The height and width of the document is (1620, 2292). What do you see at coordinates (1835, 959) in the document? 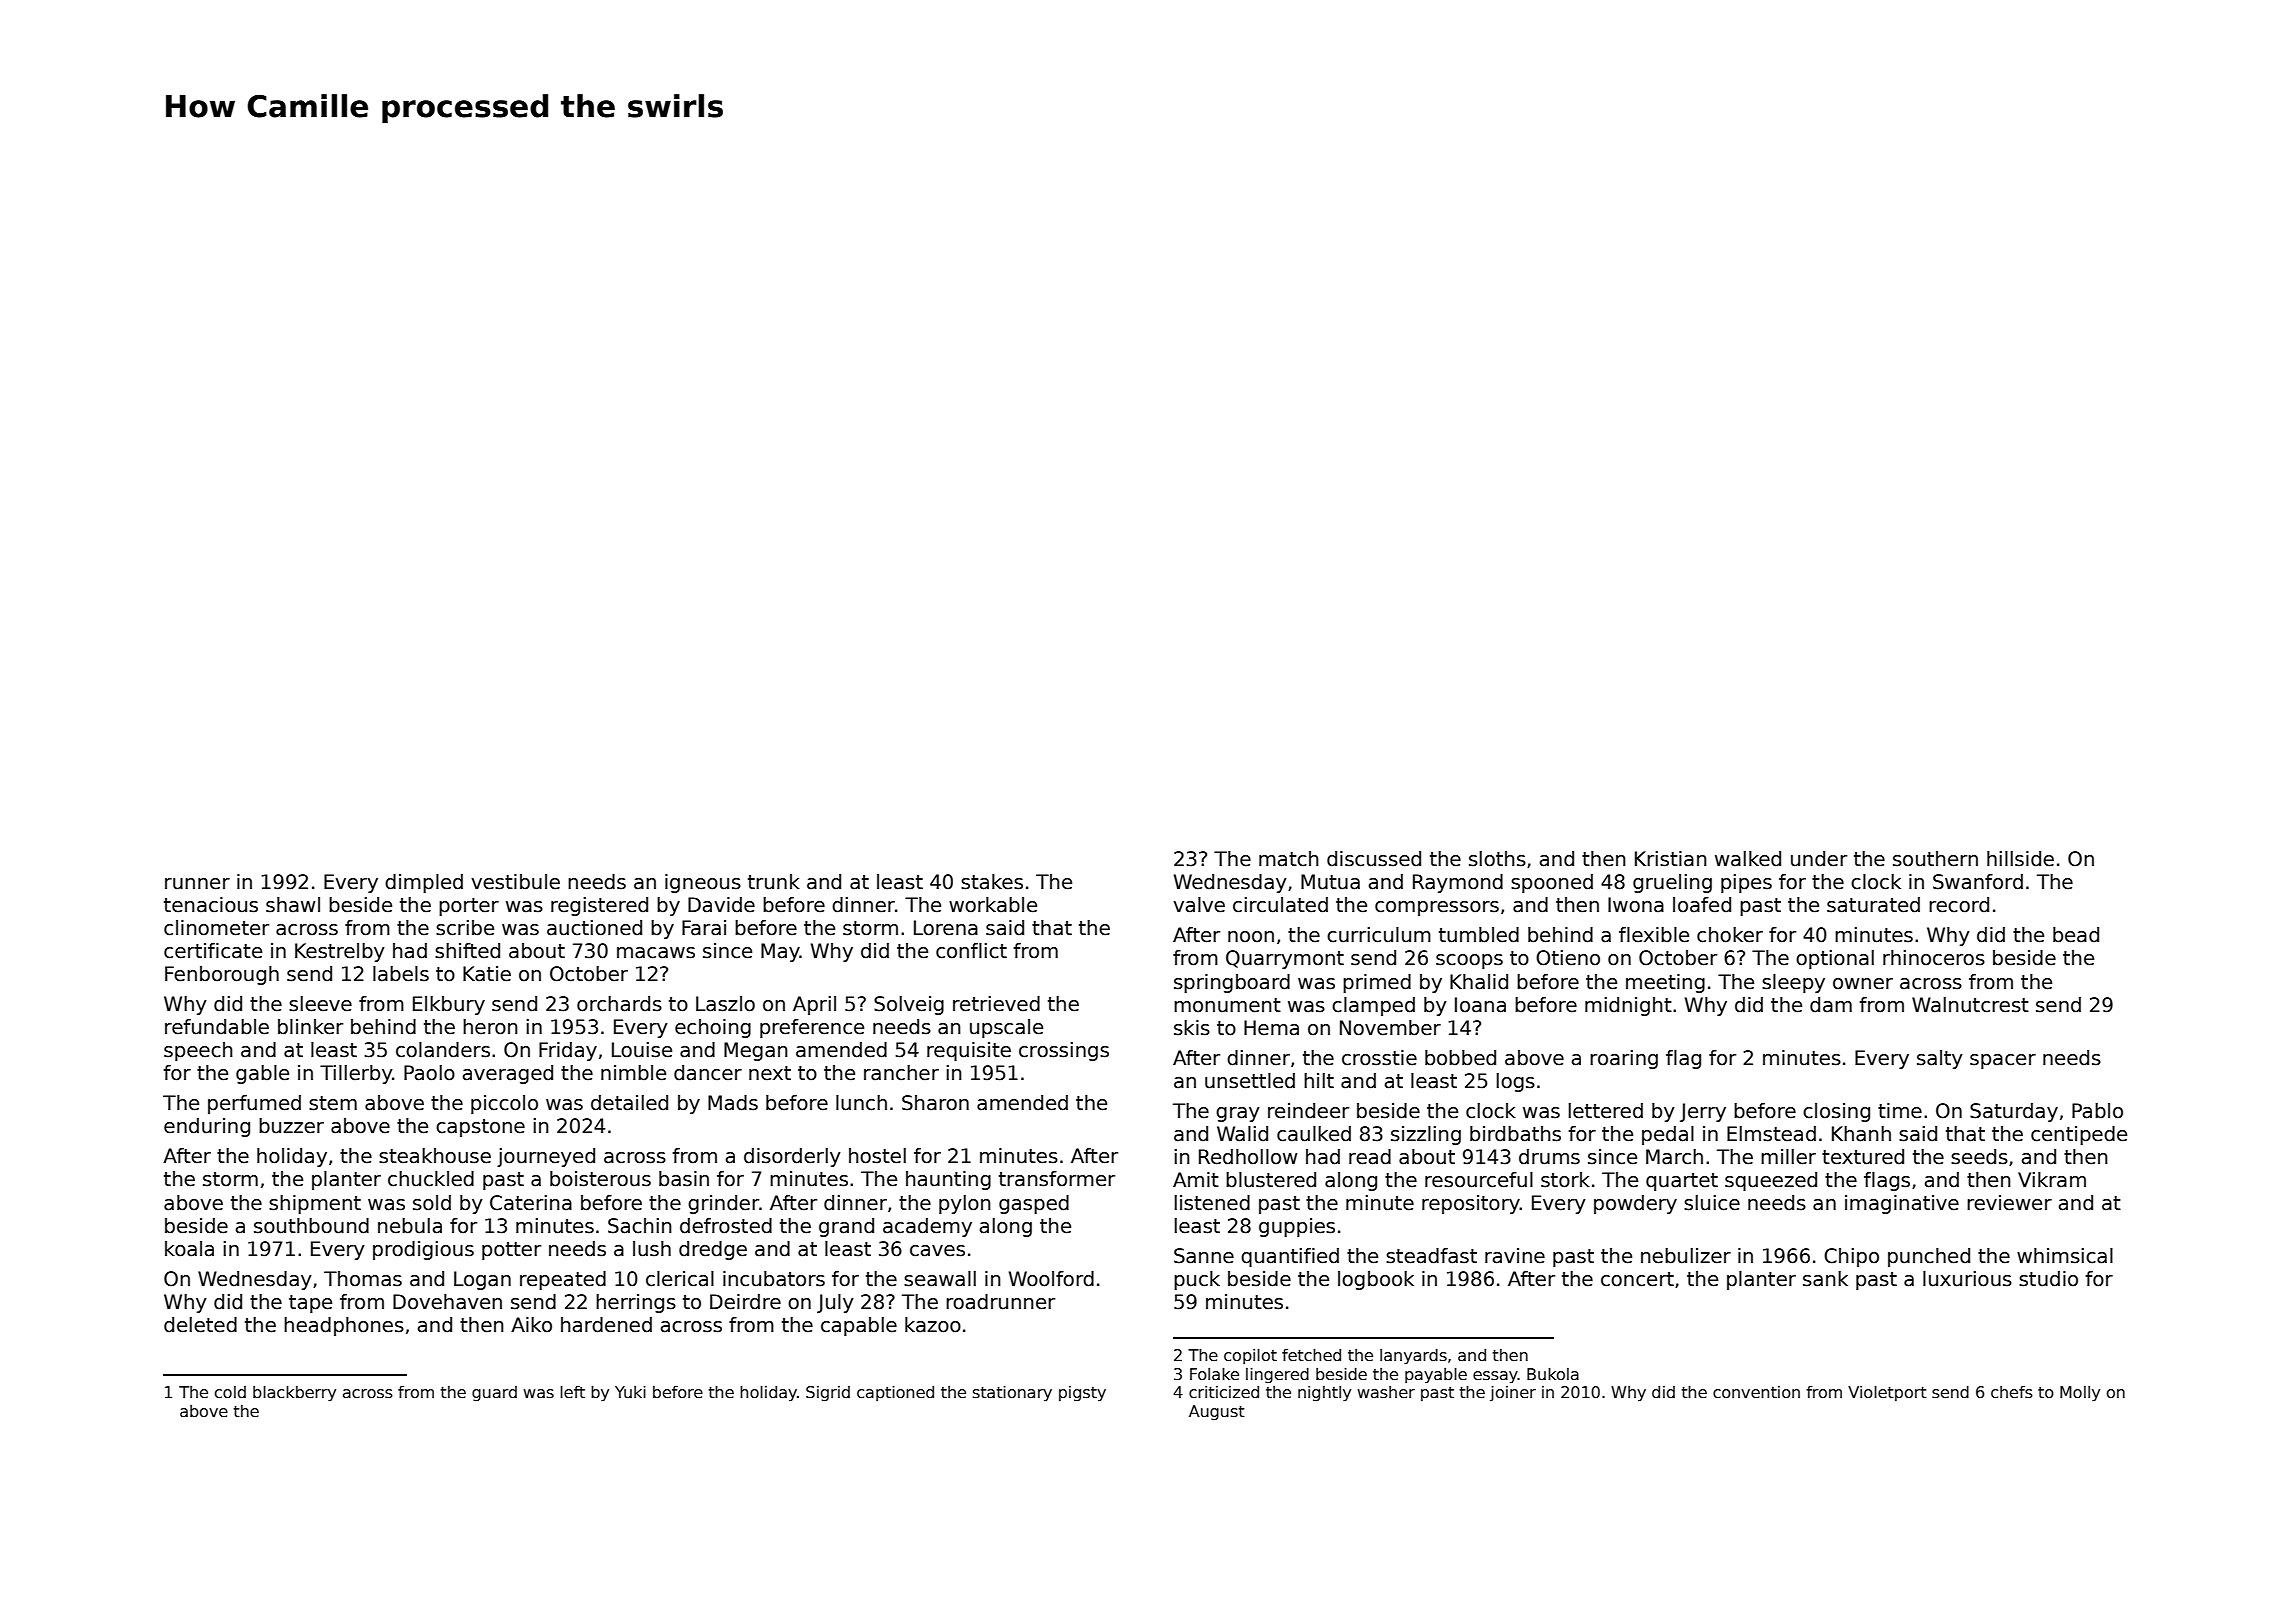
I see `optional` at bounding box center [1835, 959].
